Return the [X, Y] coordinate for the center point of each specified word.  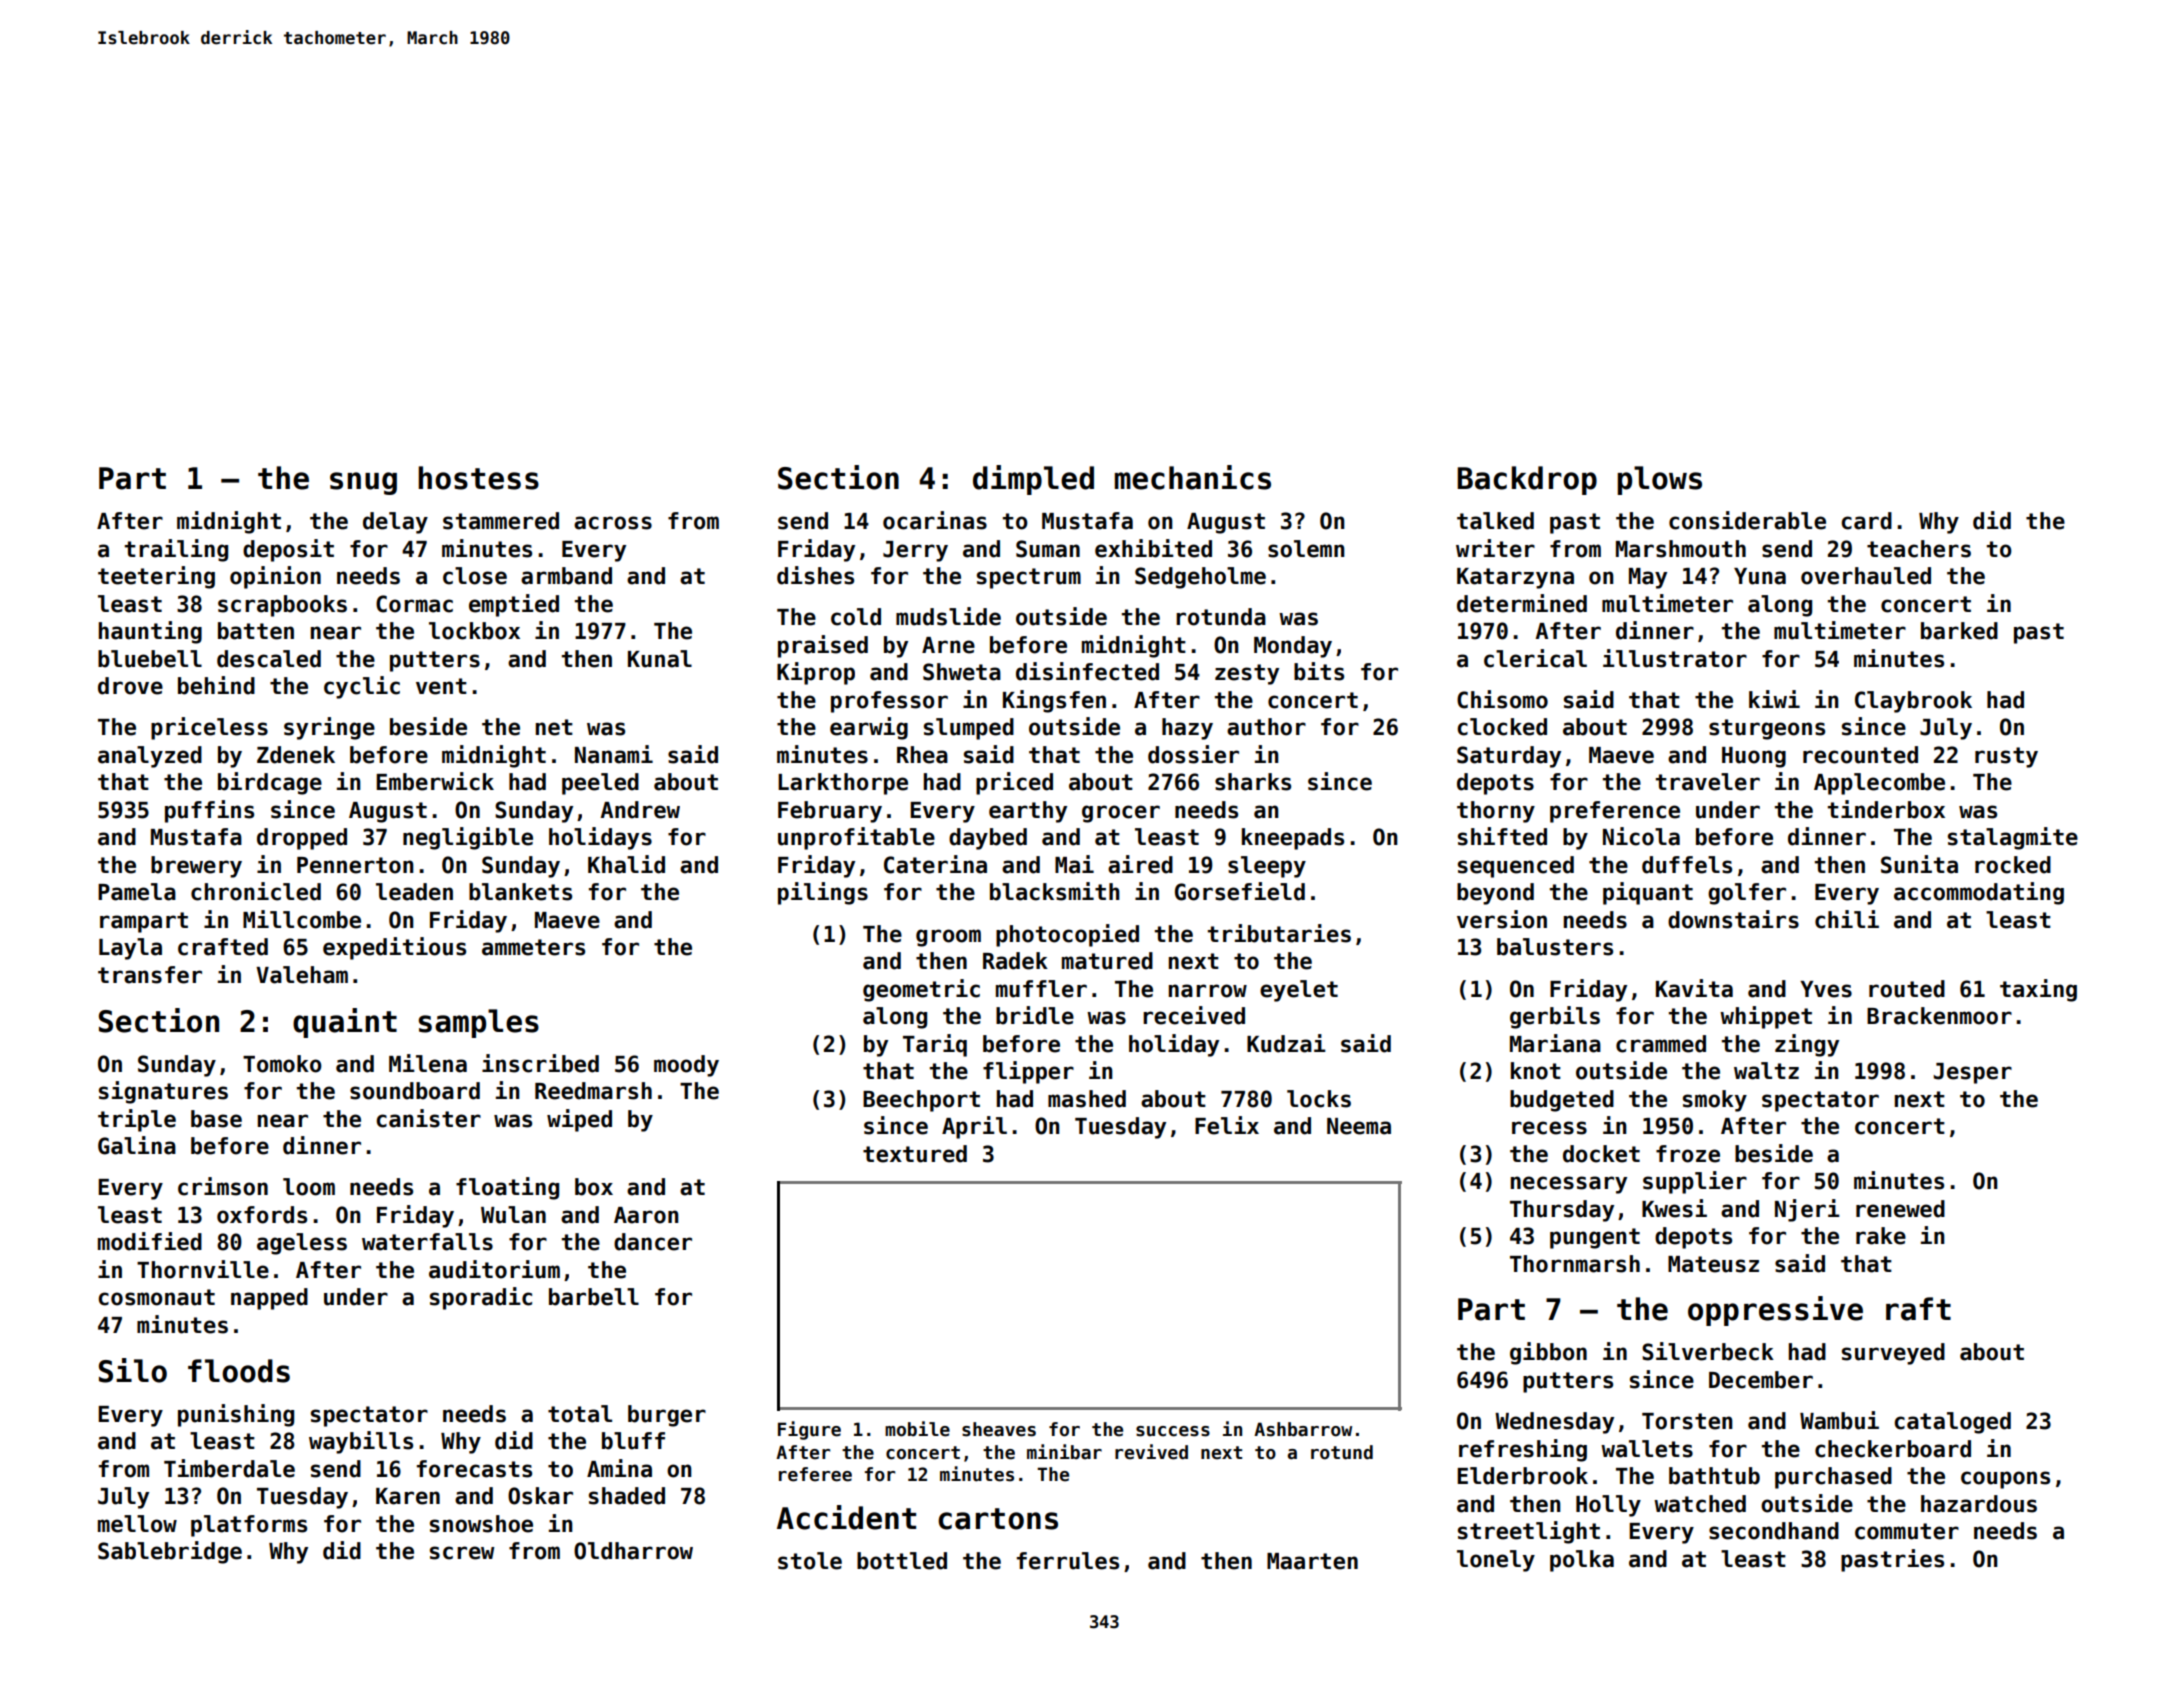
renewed [1900, 1209]
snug [363, 483]
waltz [1766, 1071]
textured [915, 1154]
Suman [1048, 549]
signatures [163, 1092]
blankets [520, 892]
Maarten [1312, 1561]
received [1194, 1015]
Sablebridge [170, 1552]
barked [1959, 631]
